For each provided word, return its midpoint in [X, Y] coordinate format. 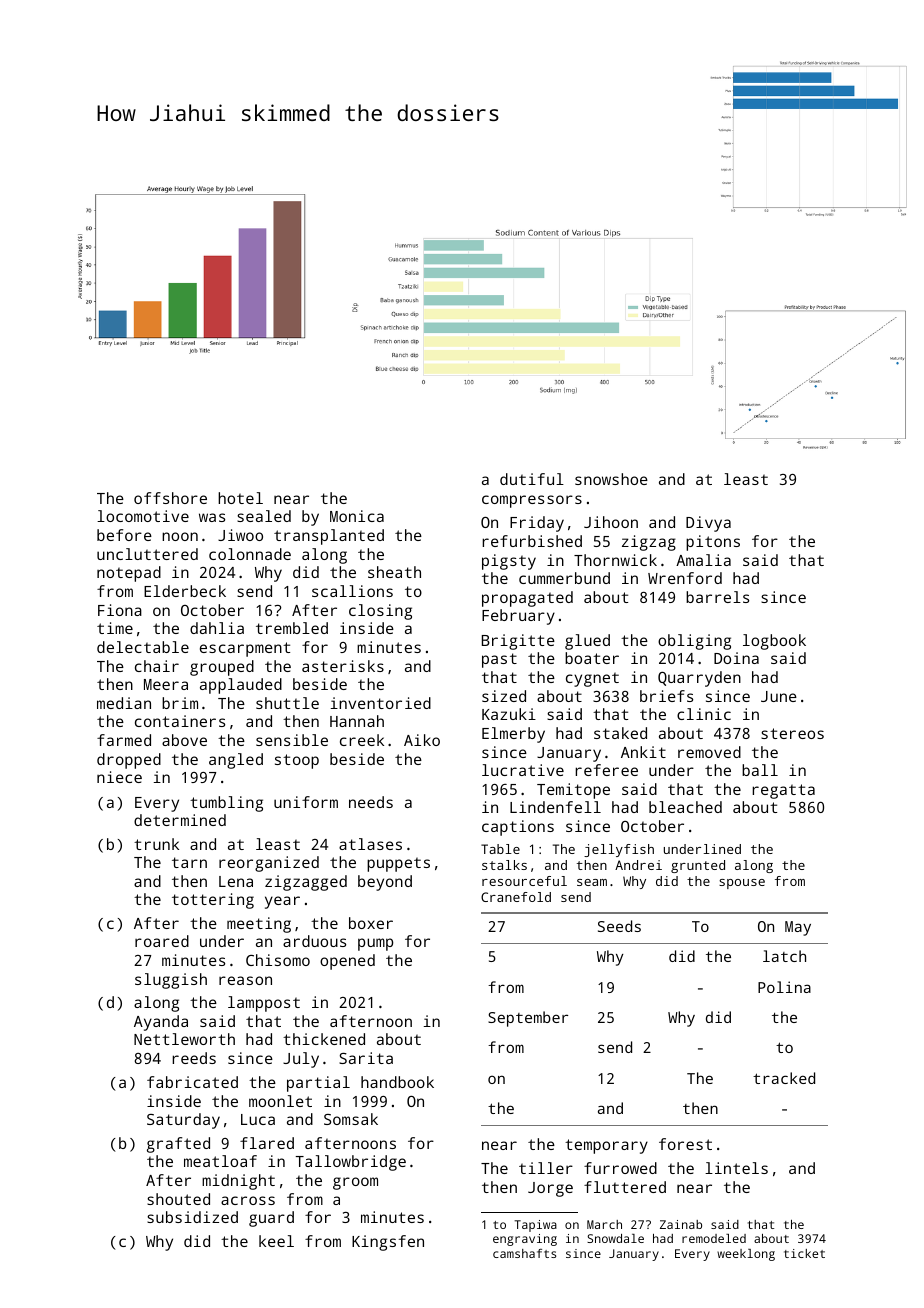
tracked [784, 1078]
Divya [708, 524]
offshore [170, 498]
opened [347, 962]
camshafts [524, 1253]
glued [587, 642]
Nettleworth [184, 1039]
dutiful [532, 479]
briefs [666, 696]
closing [380, 612]
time [115, 628]
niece [119, 777]
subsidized [192, 1217]
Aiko [422, 740]
